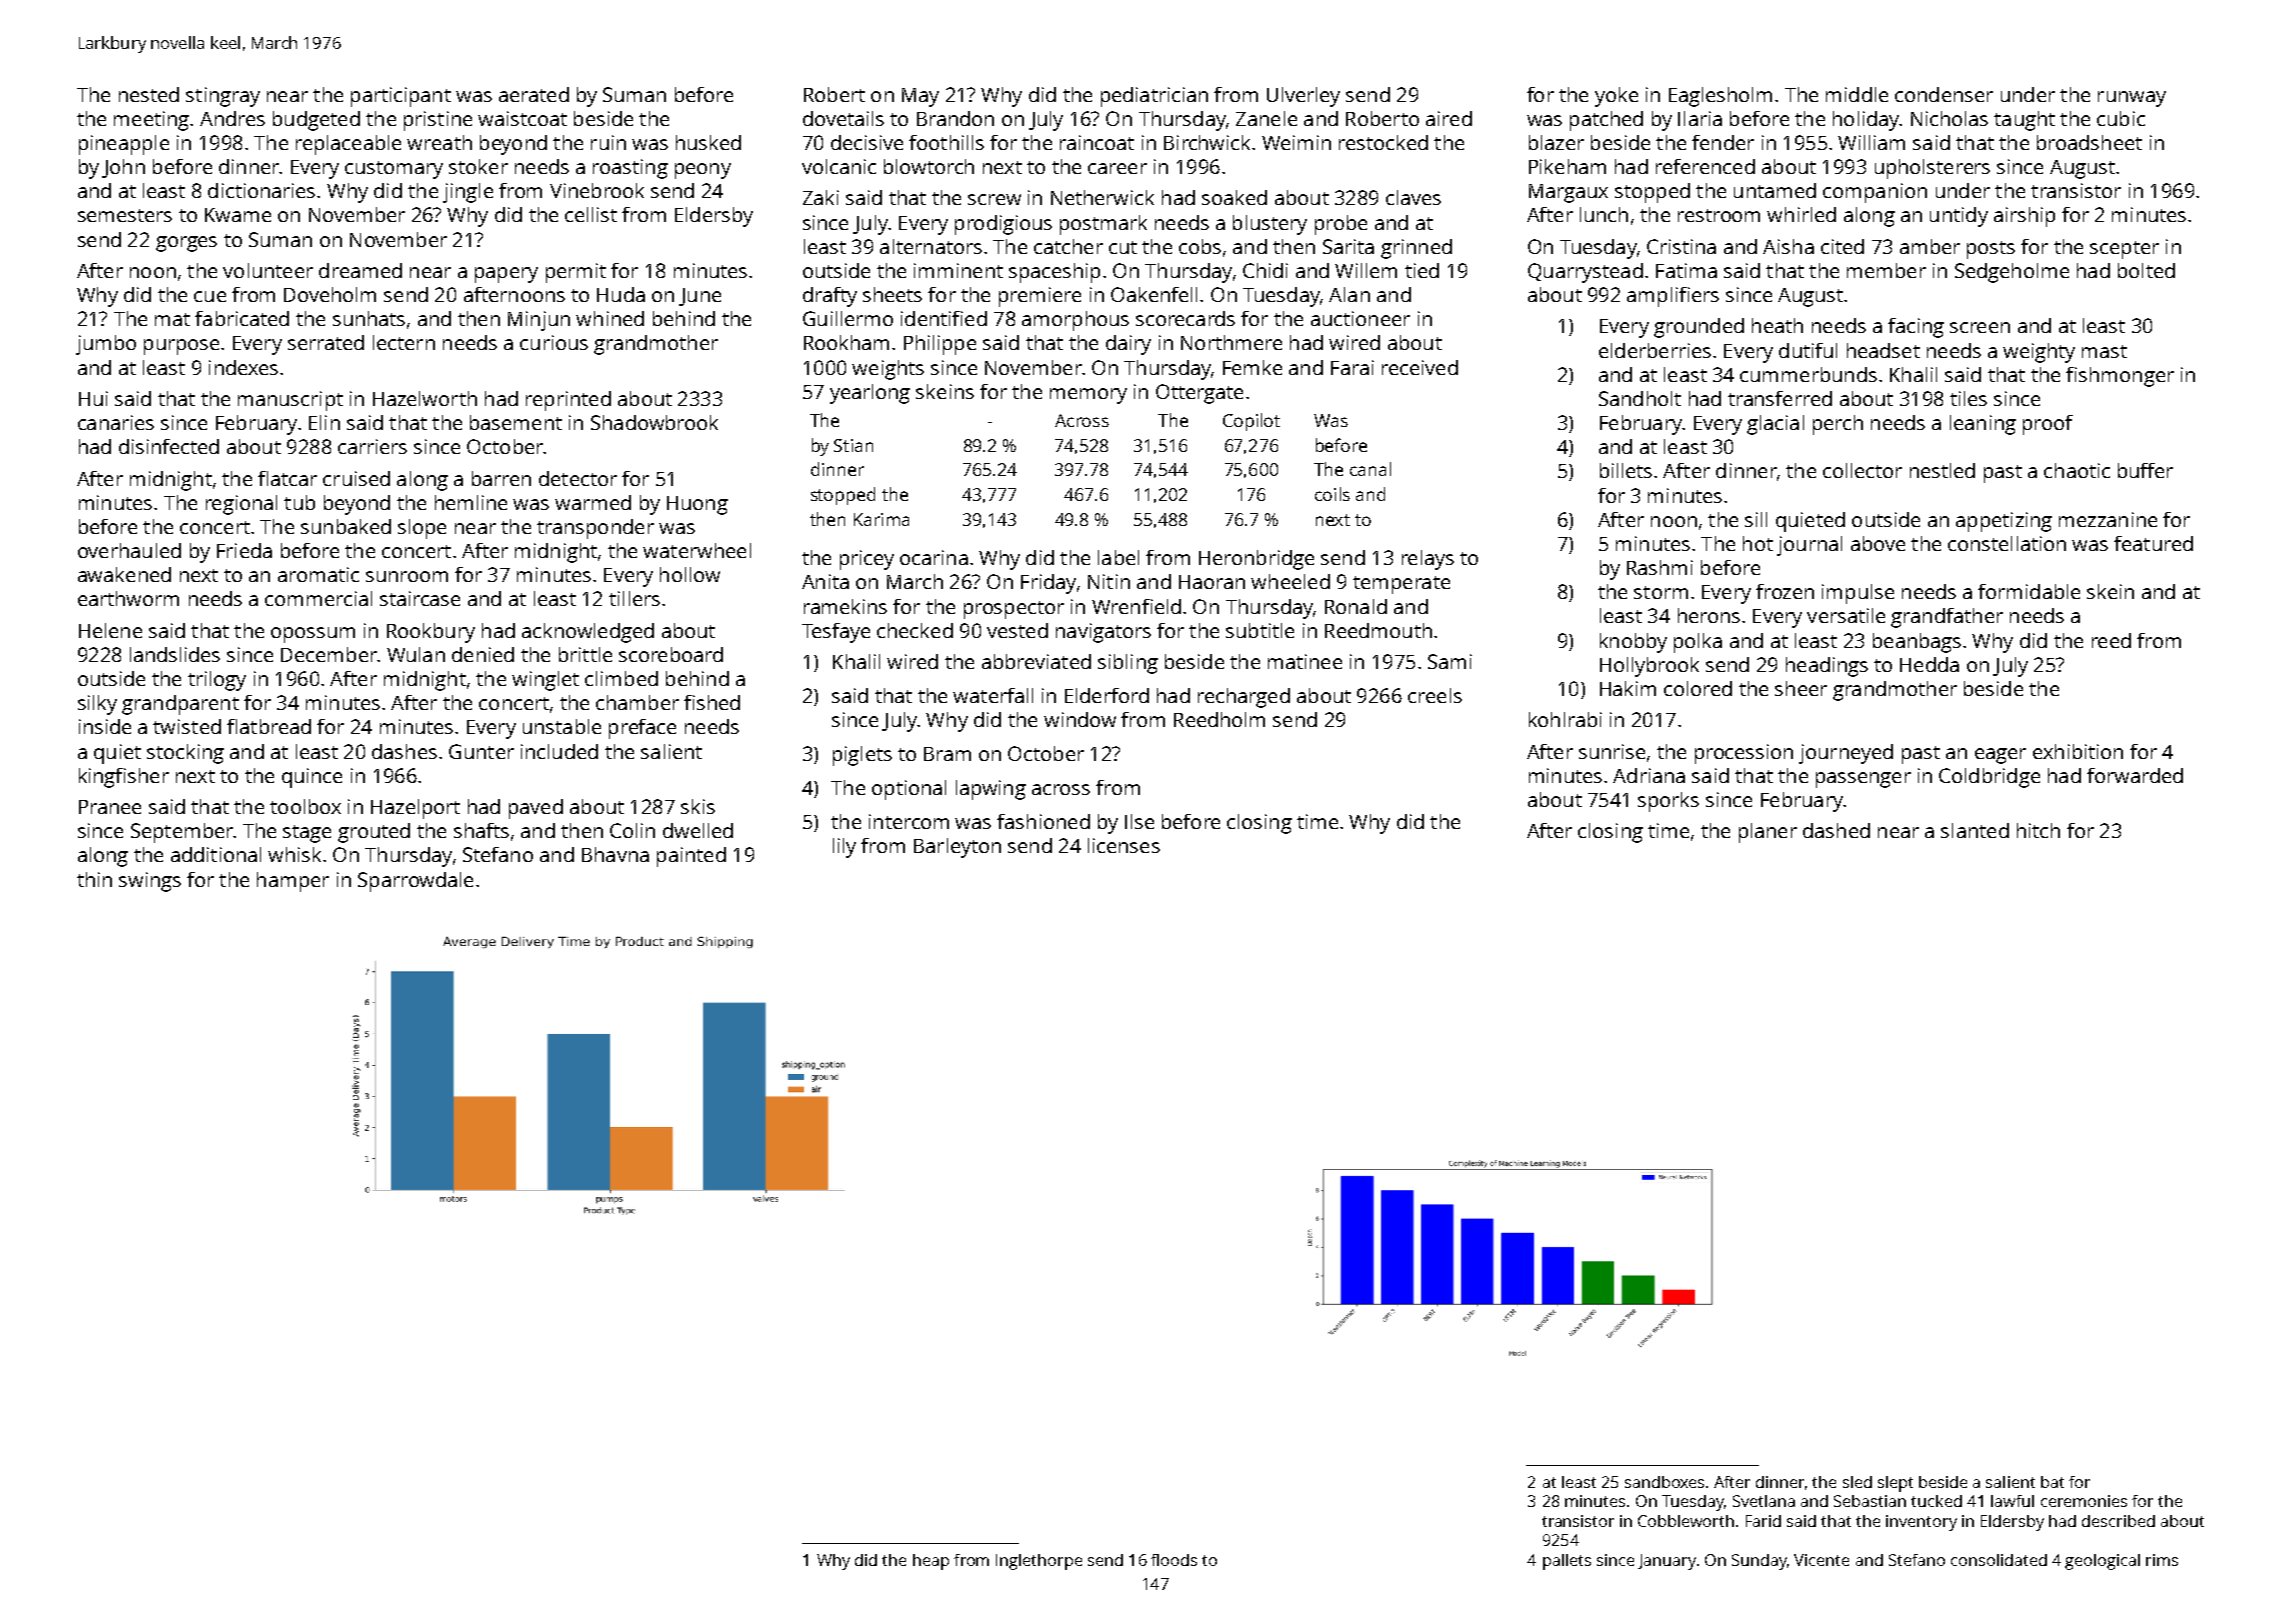  I want to click on fender, so click(1723, 142).
